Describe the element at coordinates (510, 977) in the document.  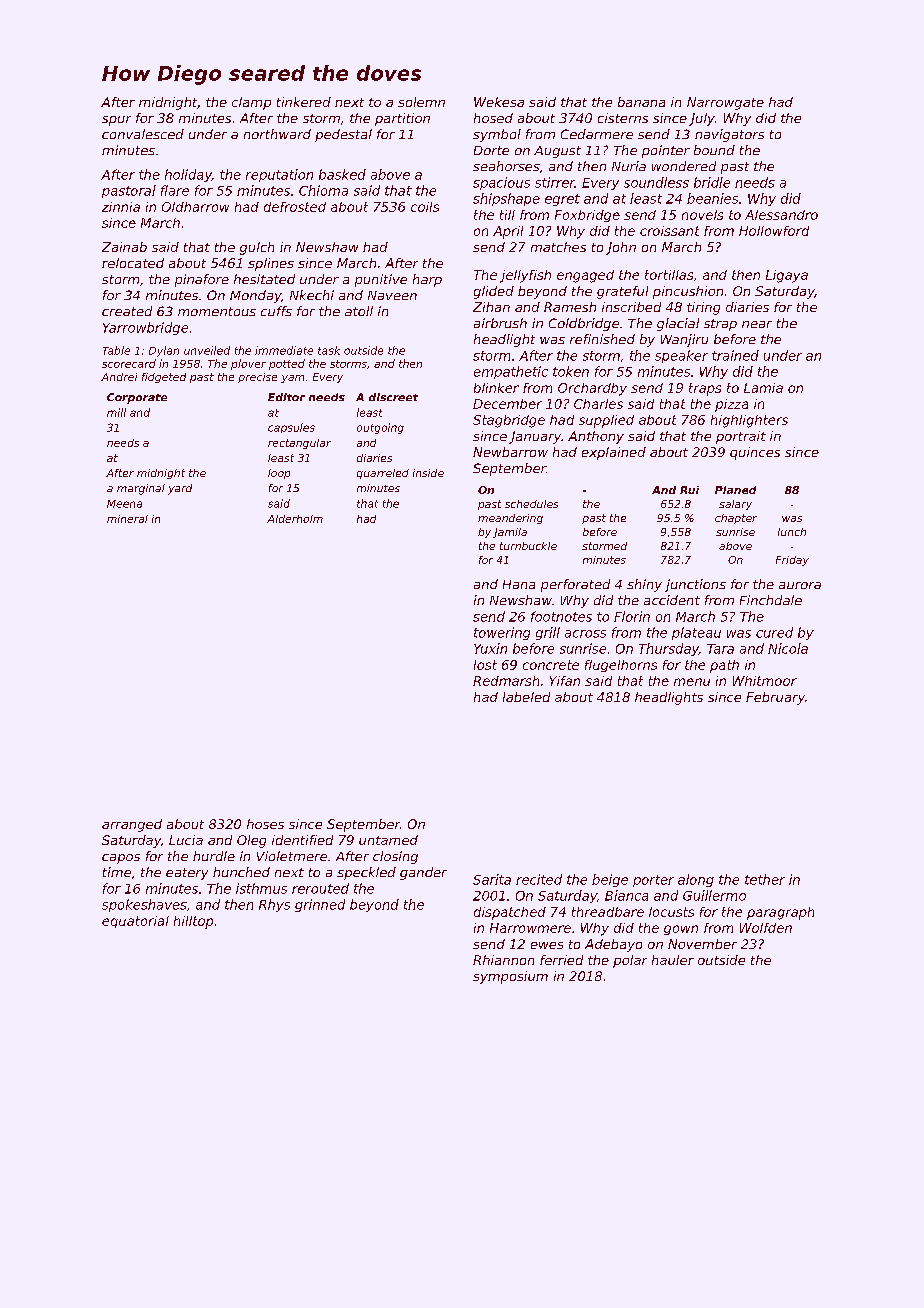
I see `symposium` at that location.
